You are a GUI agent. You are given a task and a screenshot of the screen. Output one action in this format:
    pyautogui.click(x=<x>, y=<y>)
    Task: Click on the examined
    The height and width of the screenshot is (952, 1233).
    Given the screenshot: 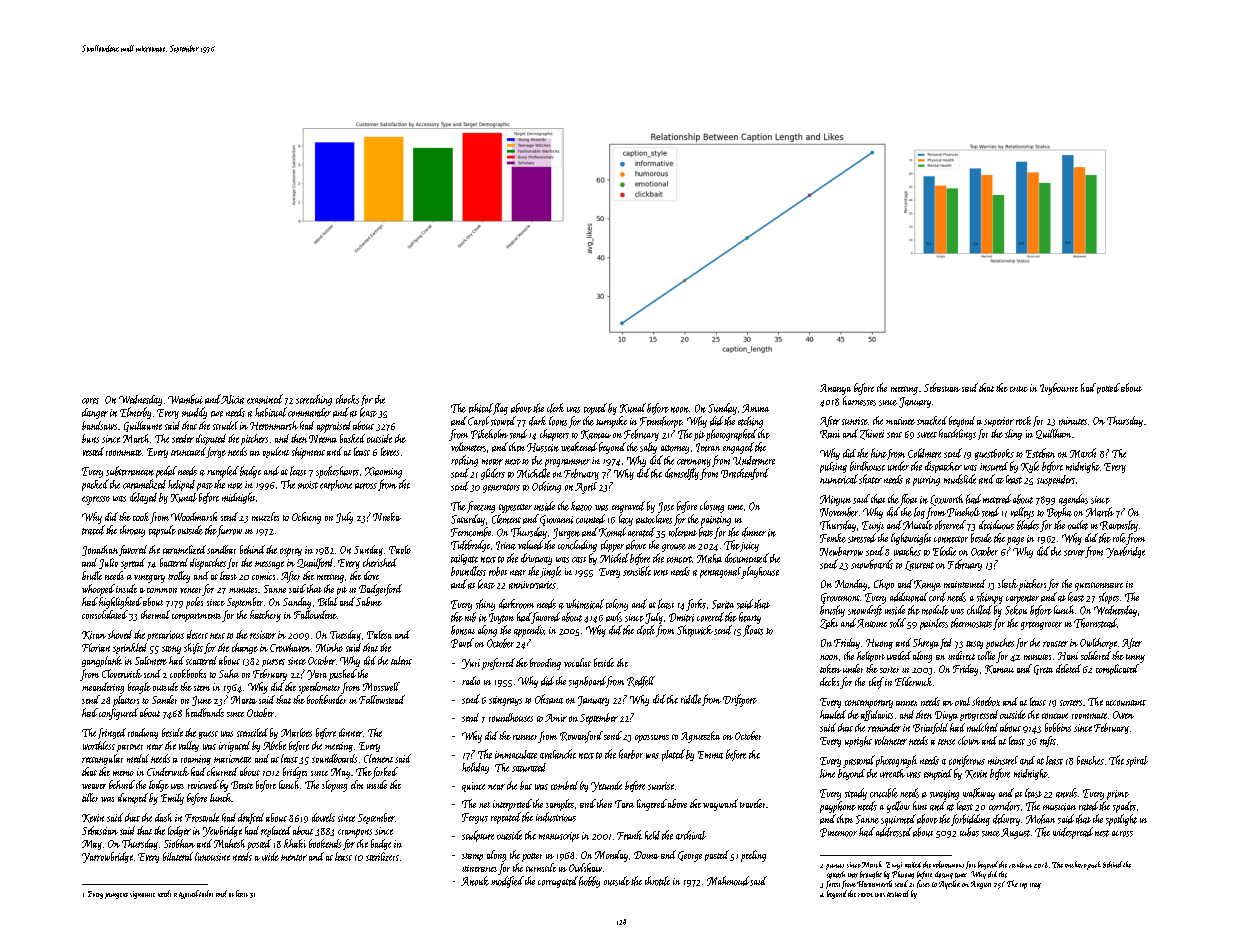 What is the action you would take?
    pyautogui.click(x=265, y=399)
